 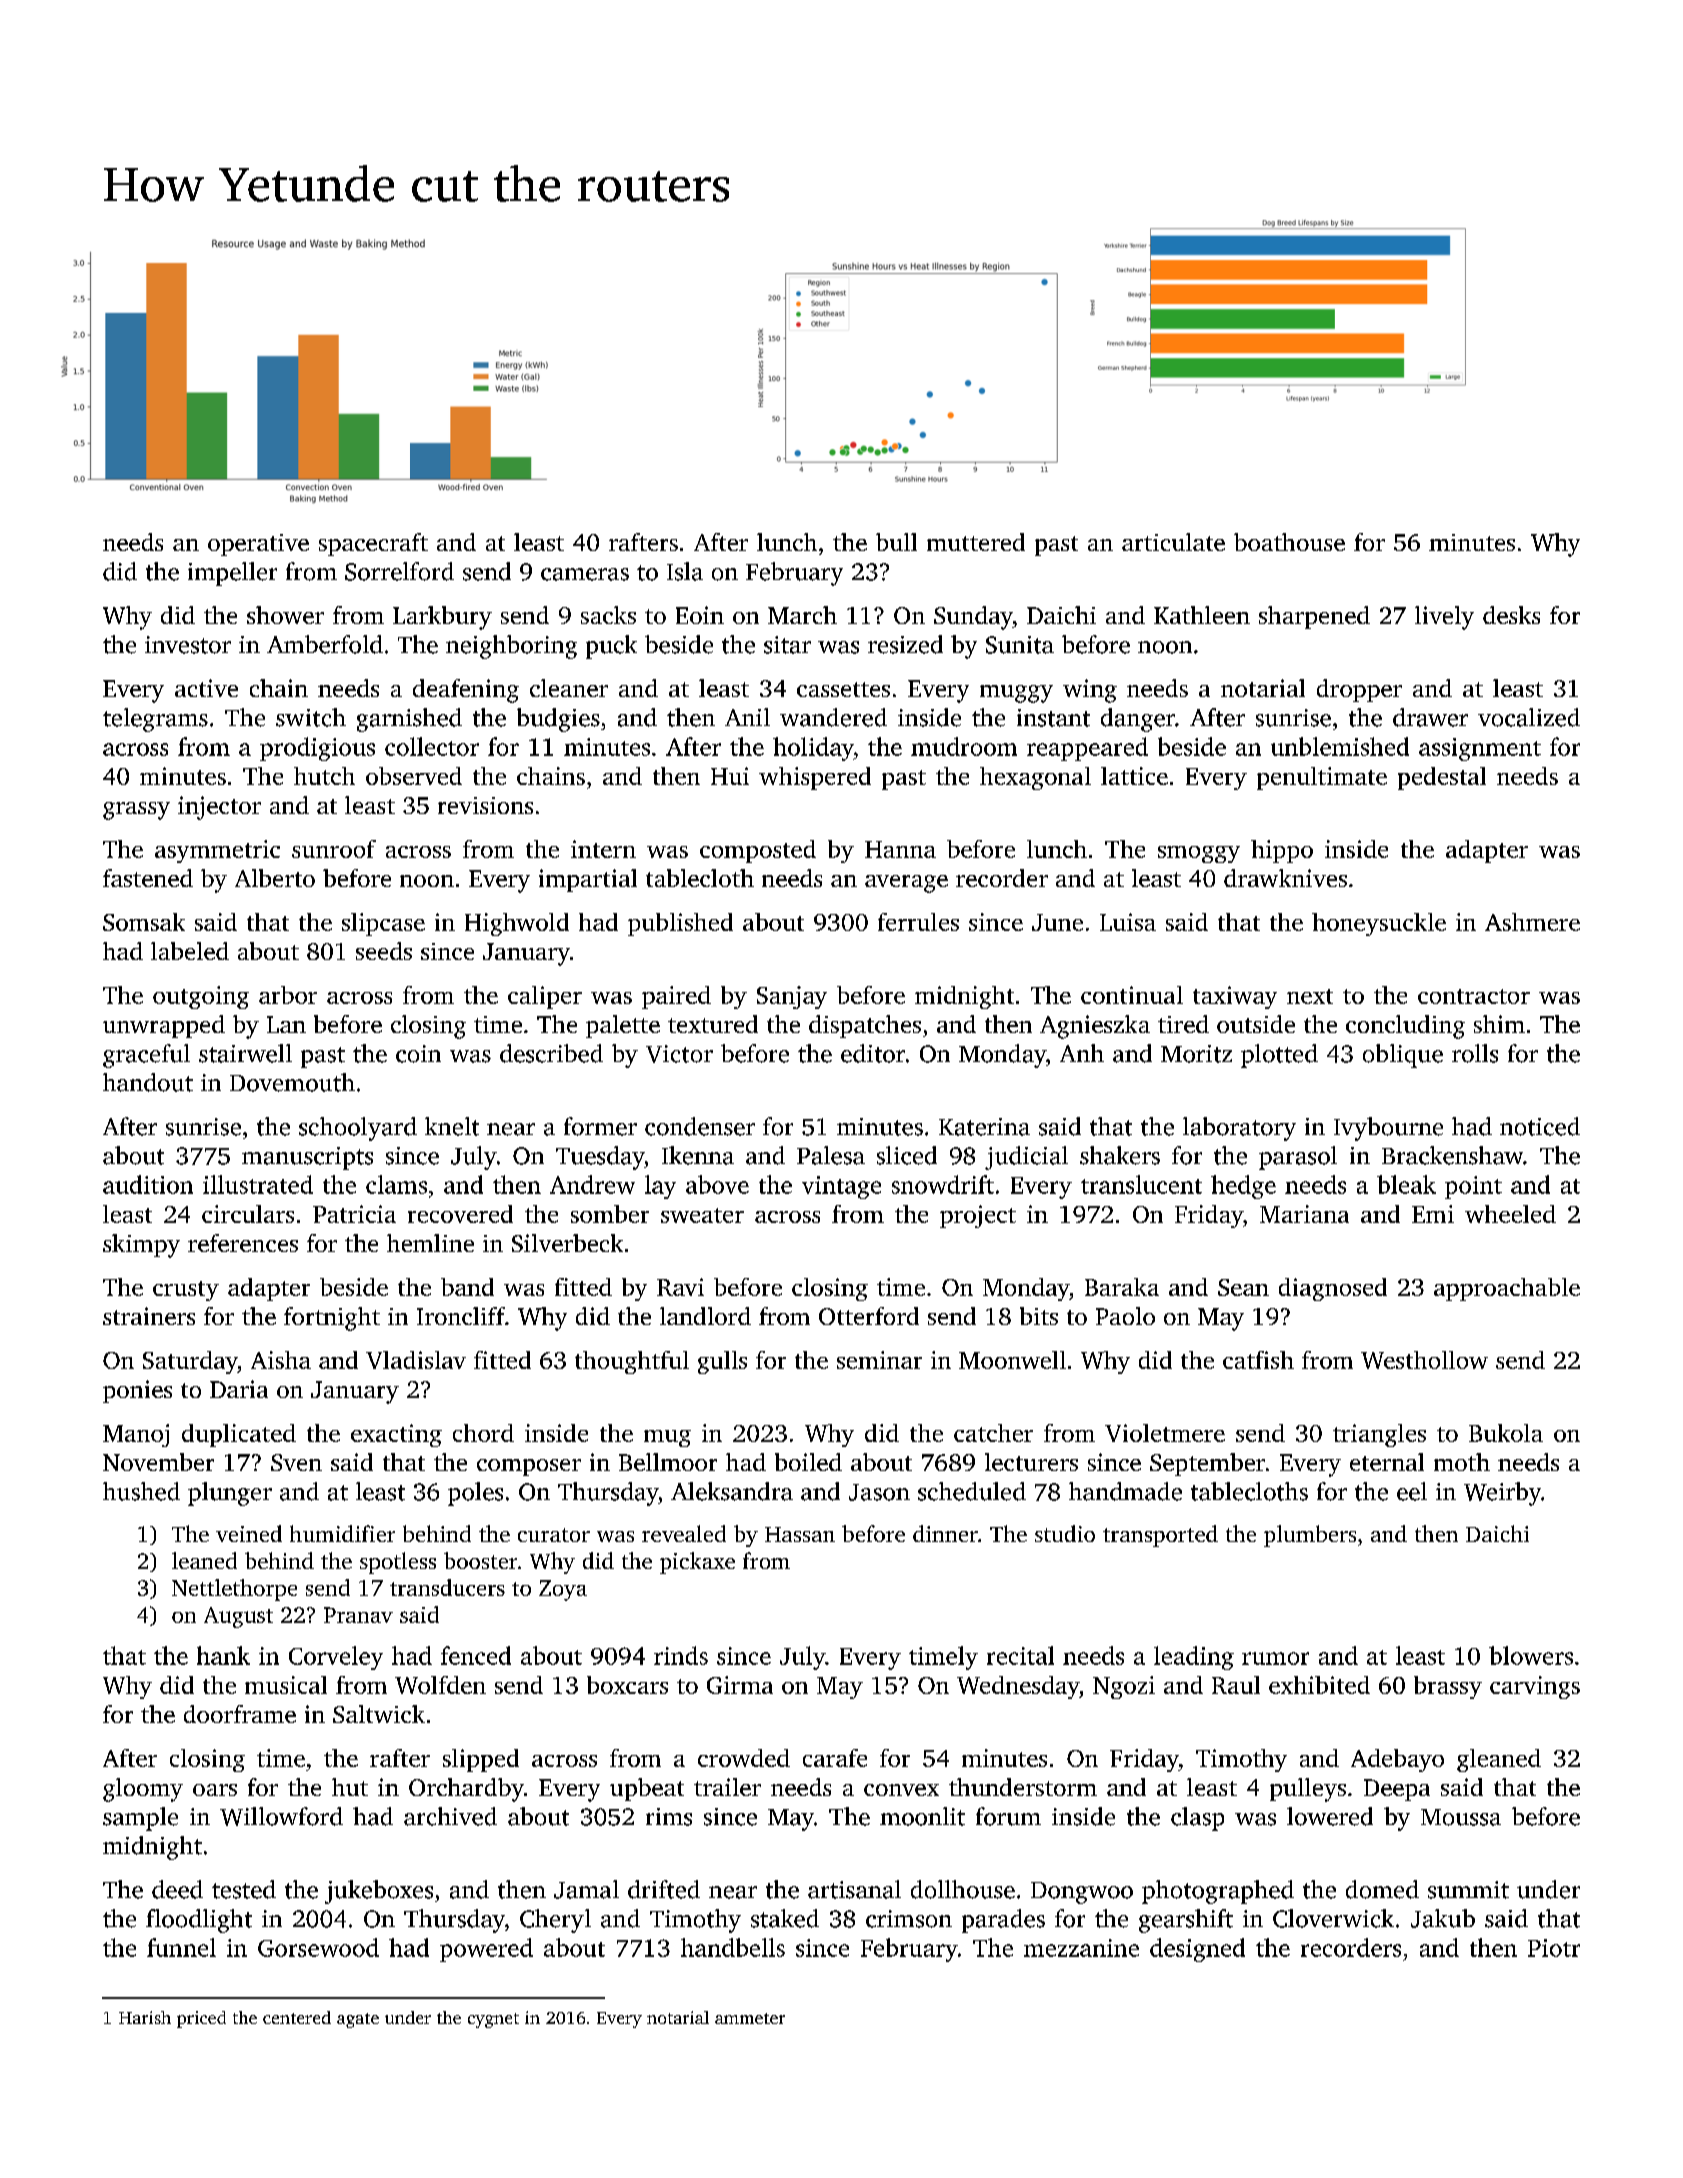 What do you see at coordinates (307, 1158) in the image?
I see `manuscripts` at bounding box center [307, 1158].
